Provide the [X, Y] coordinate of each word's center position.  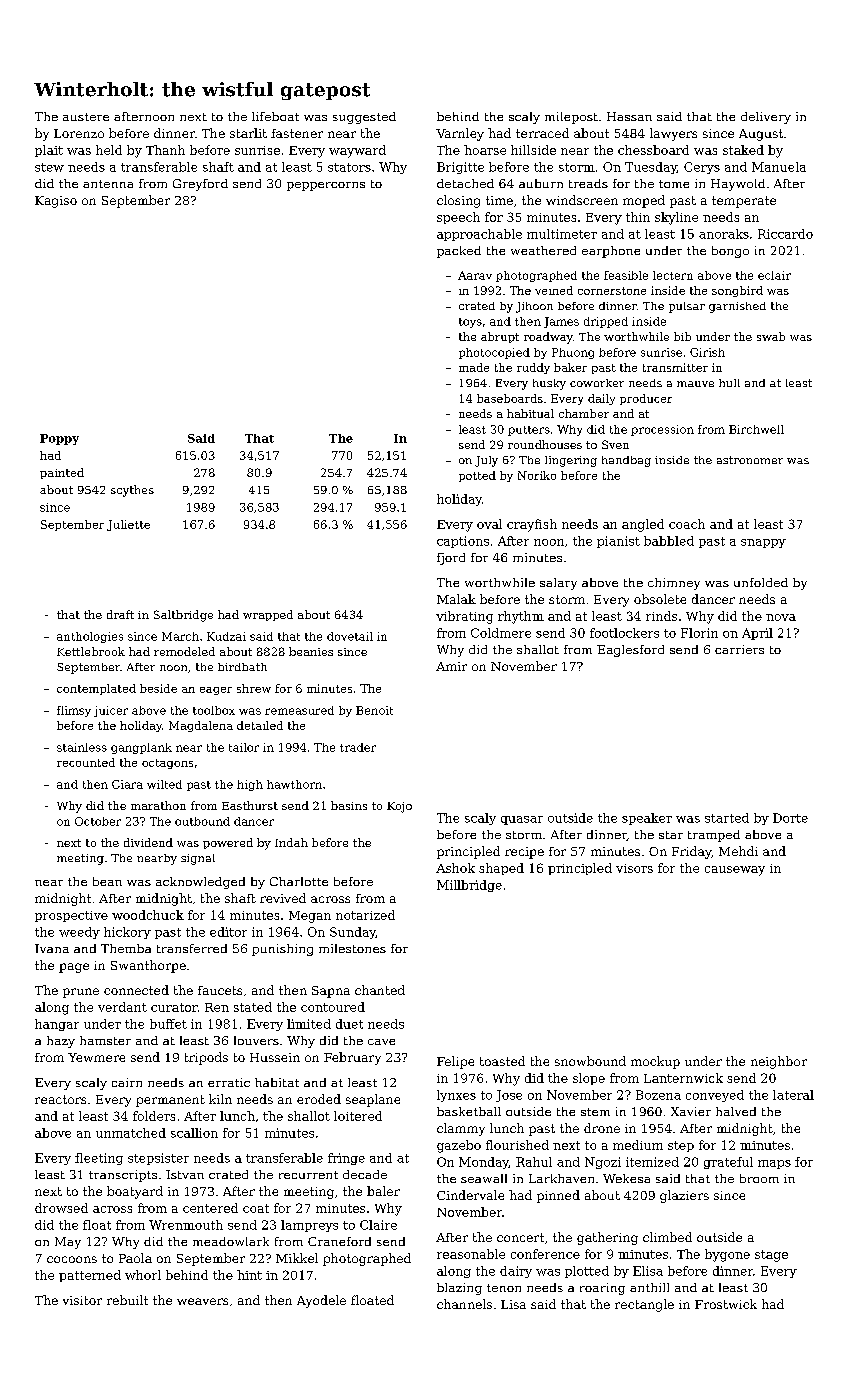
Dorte [790, 818]
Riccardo [785, 234]
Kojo [399, 807]
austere [86, 117]
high [250, 785]
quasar [522, 820]
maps [774, 1164]
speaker [647, 819]
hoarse [485, 150]
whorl [143, 1275]
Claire [378, 1225]
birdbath [242, 667]
